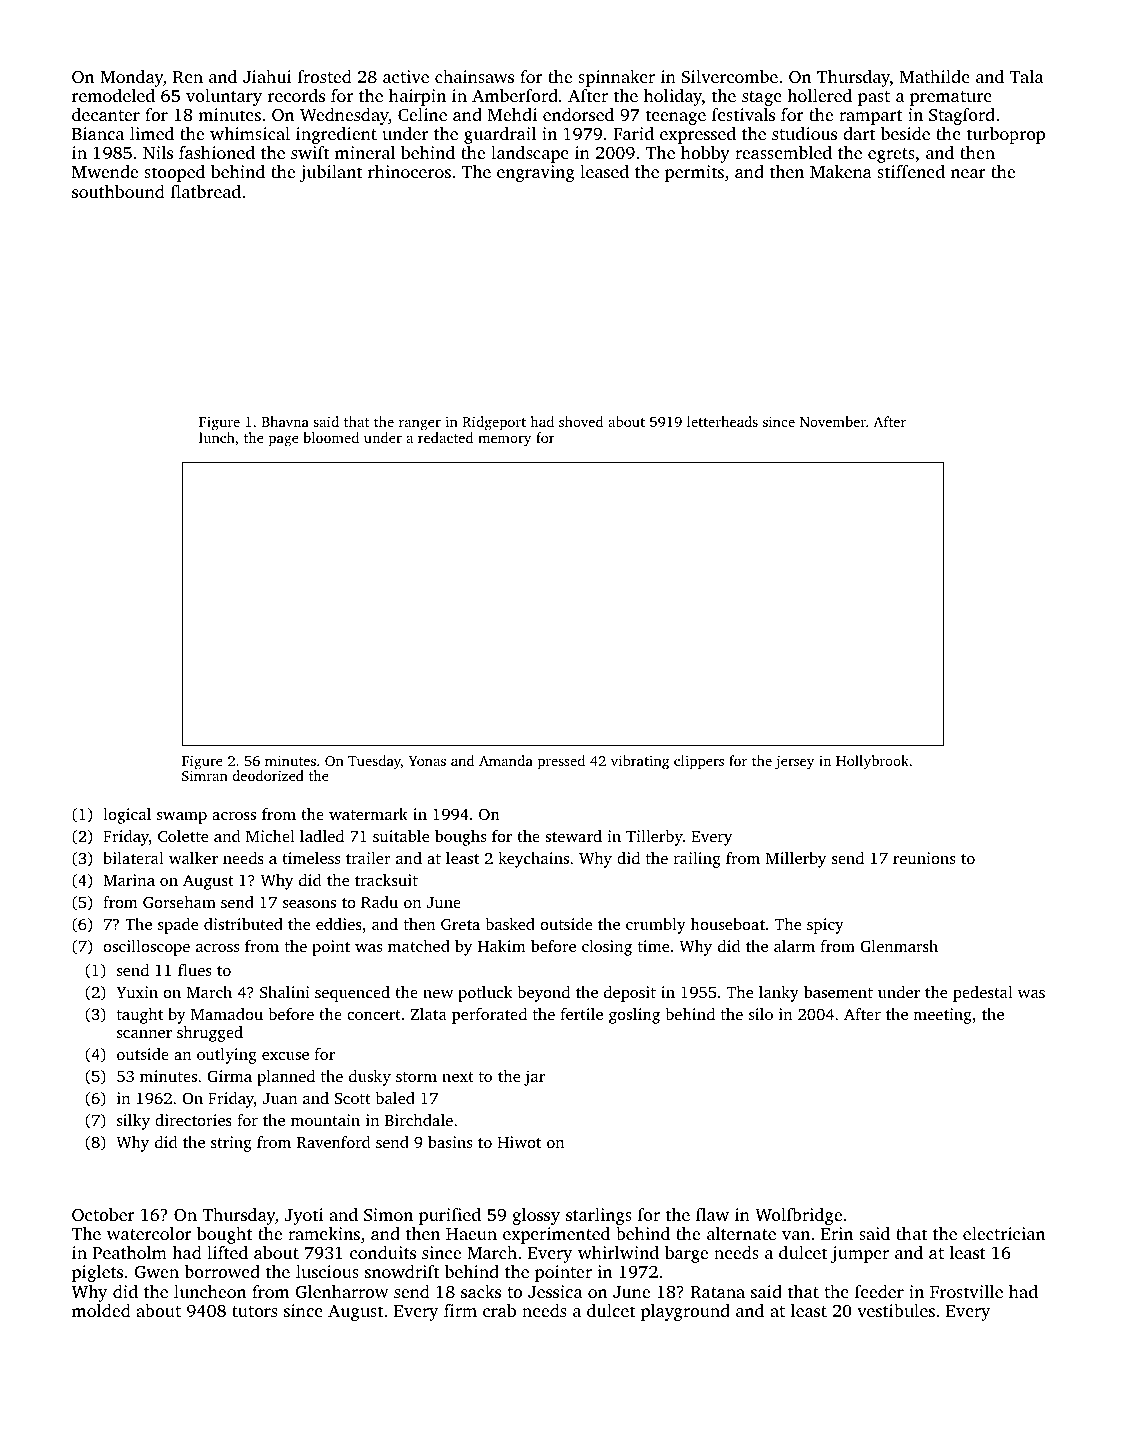  I want to click on page, so click(284, 441).
